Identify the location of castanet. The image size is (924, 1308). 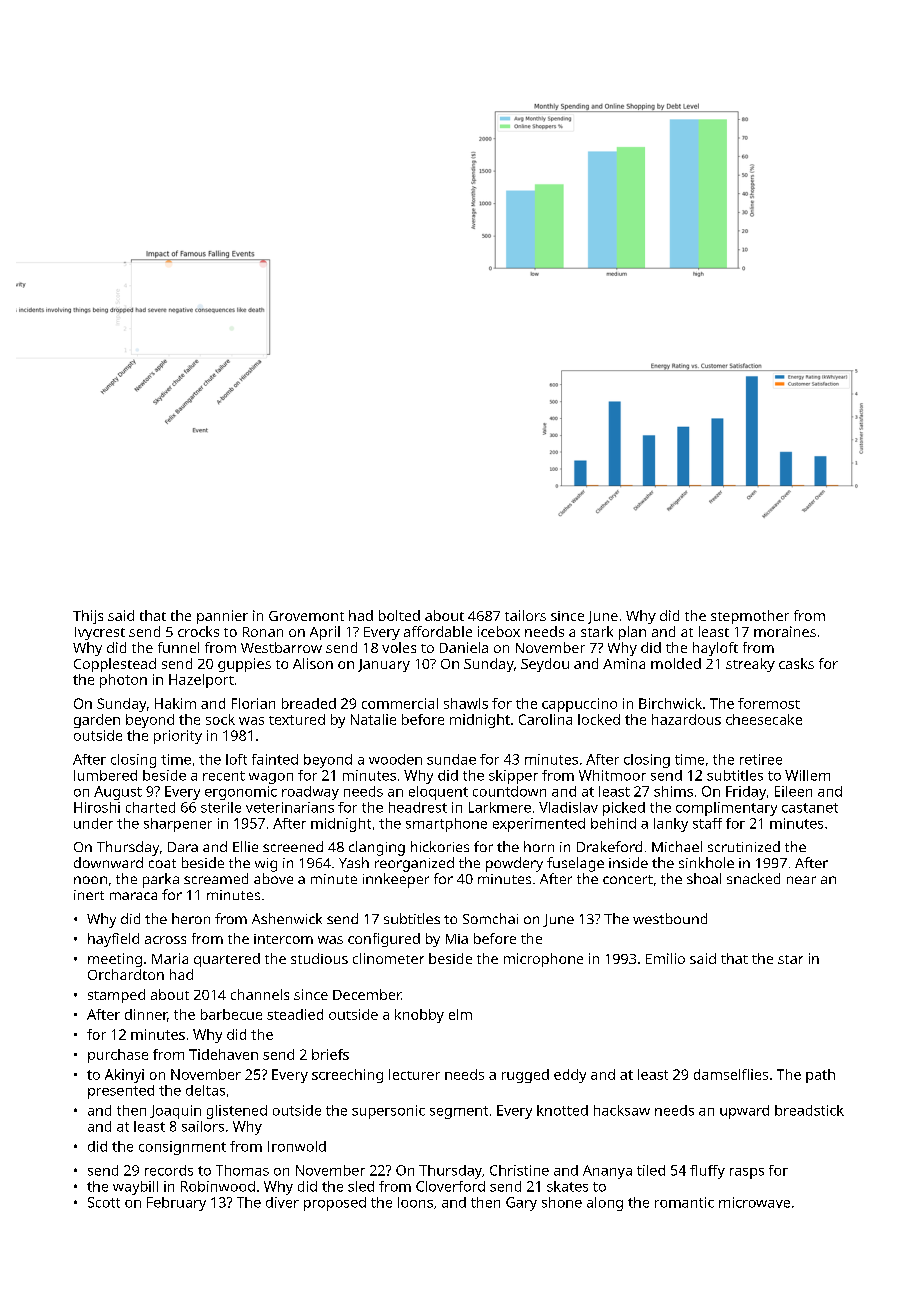
(810, 808).
